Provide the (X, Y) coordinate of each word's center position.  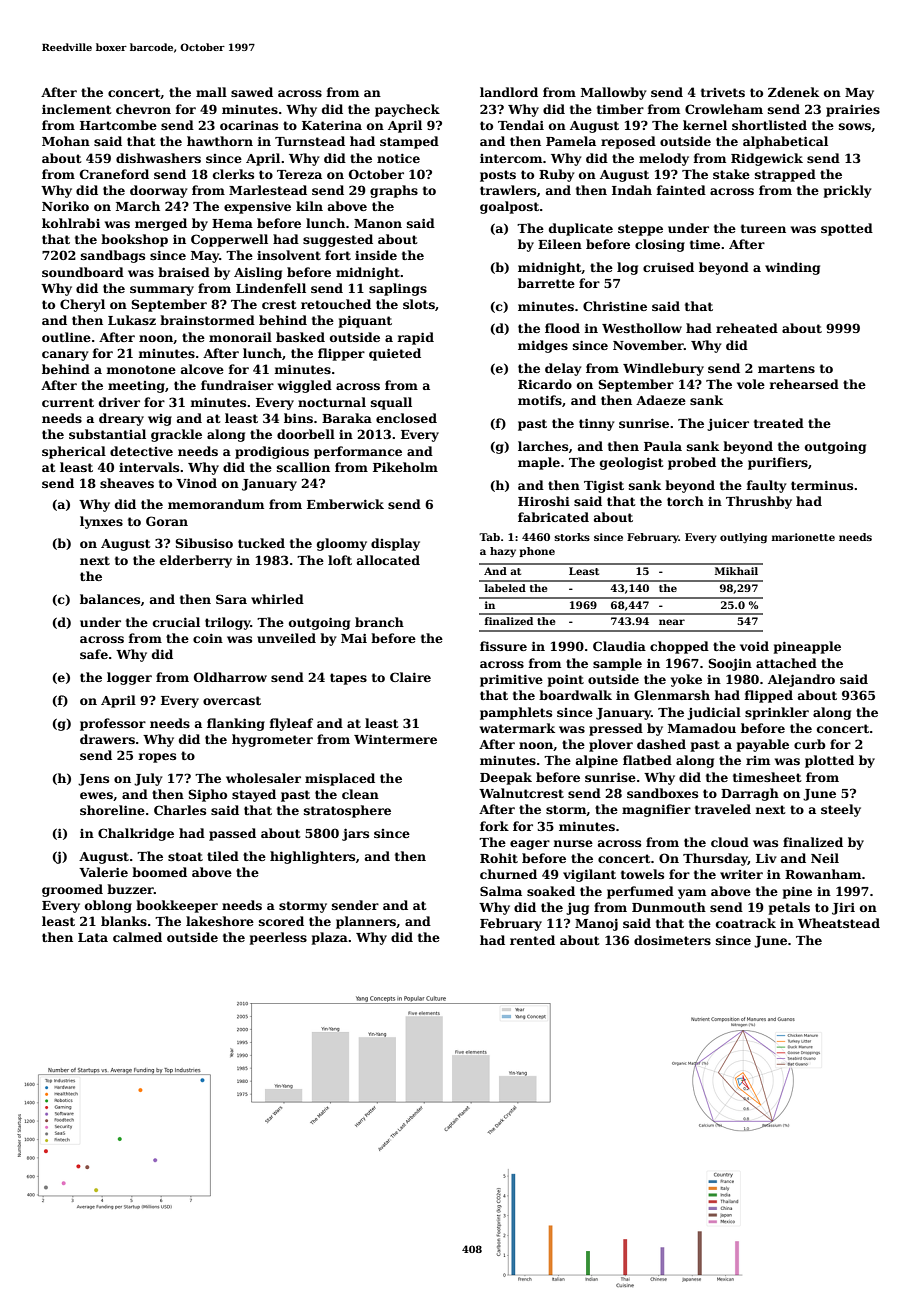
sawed (252, 92)
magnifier (656, 810)
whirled (277, 599)
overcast (232, 700)
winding (792, 268)
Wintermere (395, 739)
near (672, 622)
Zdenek (793, 92)
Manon (378, 223)
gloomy (342, 544)
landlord (509, 92)
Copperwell (229, 240)
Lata (93, 937)
